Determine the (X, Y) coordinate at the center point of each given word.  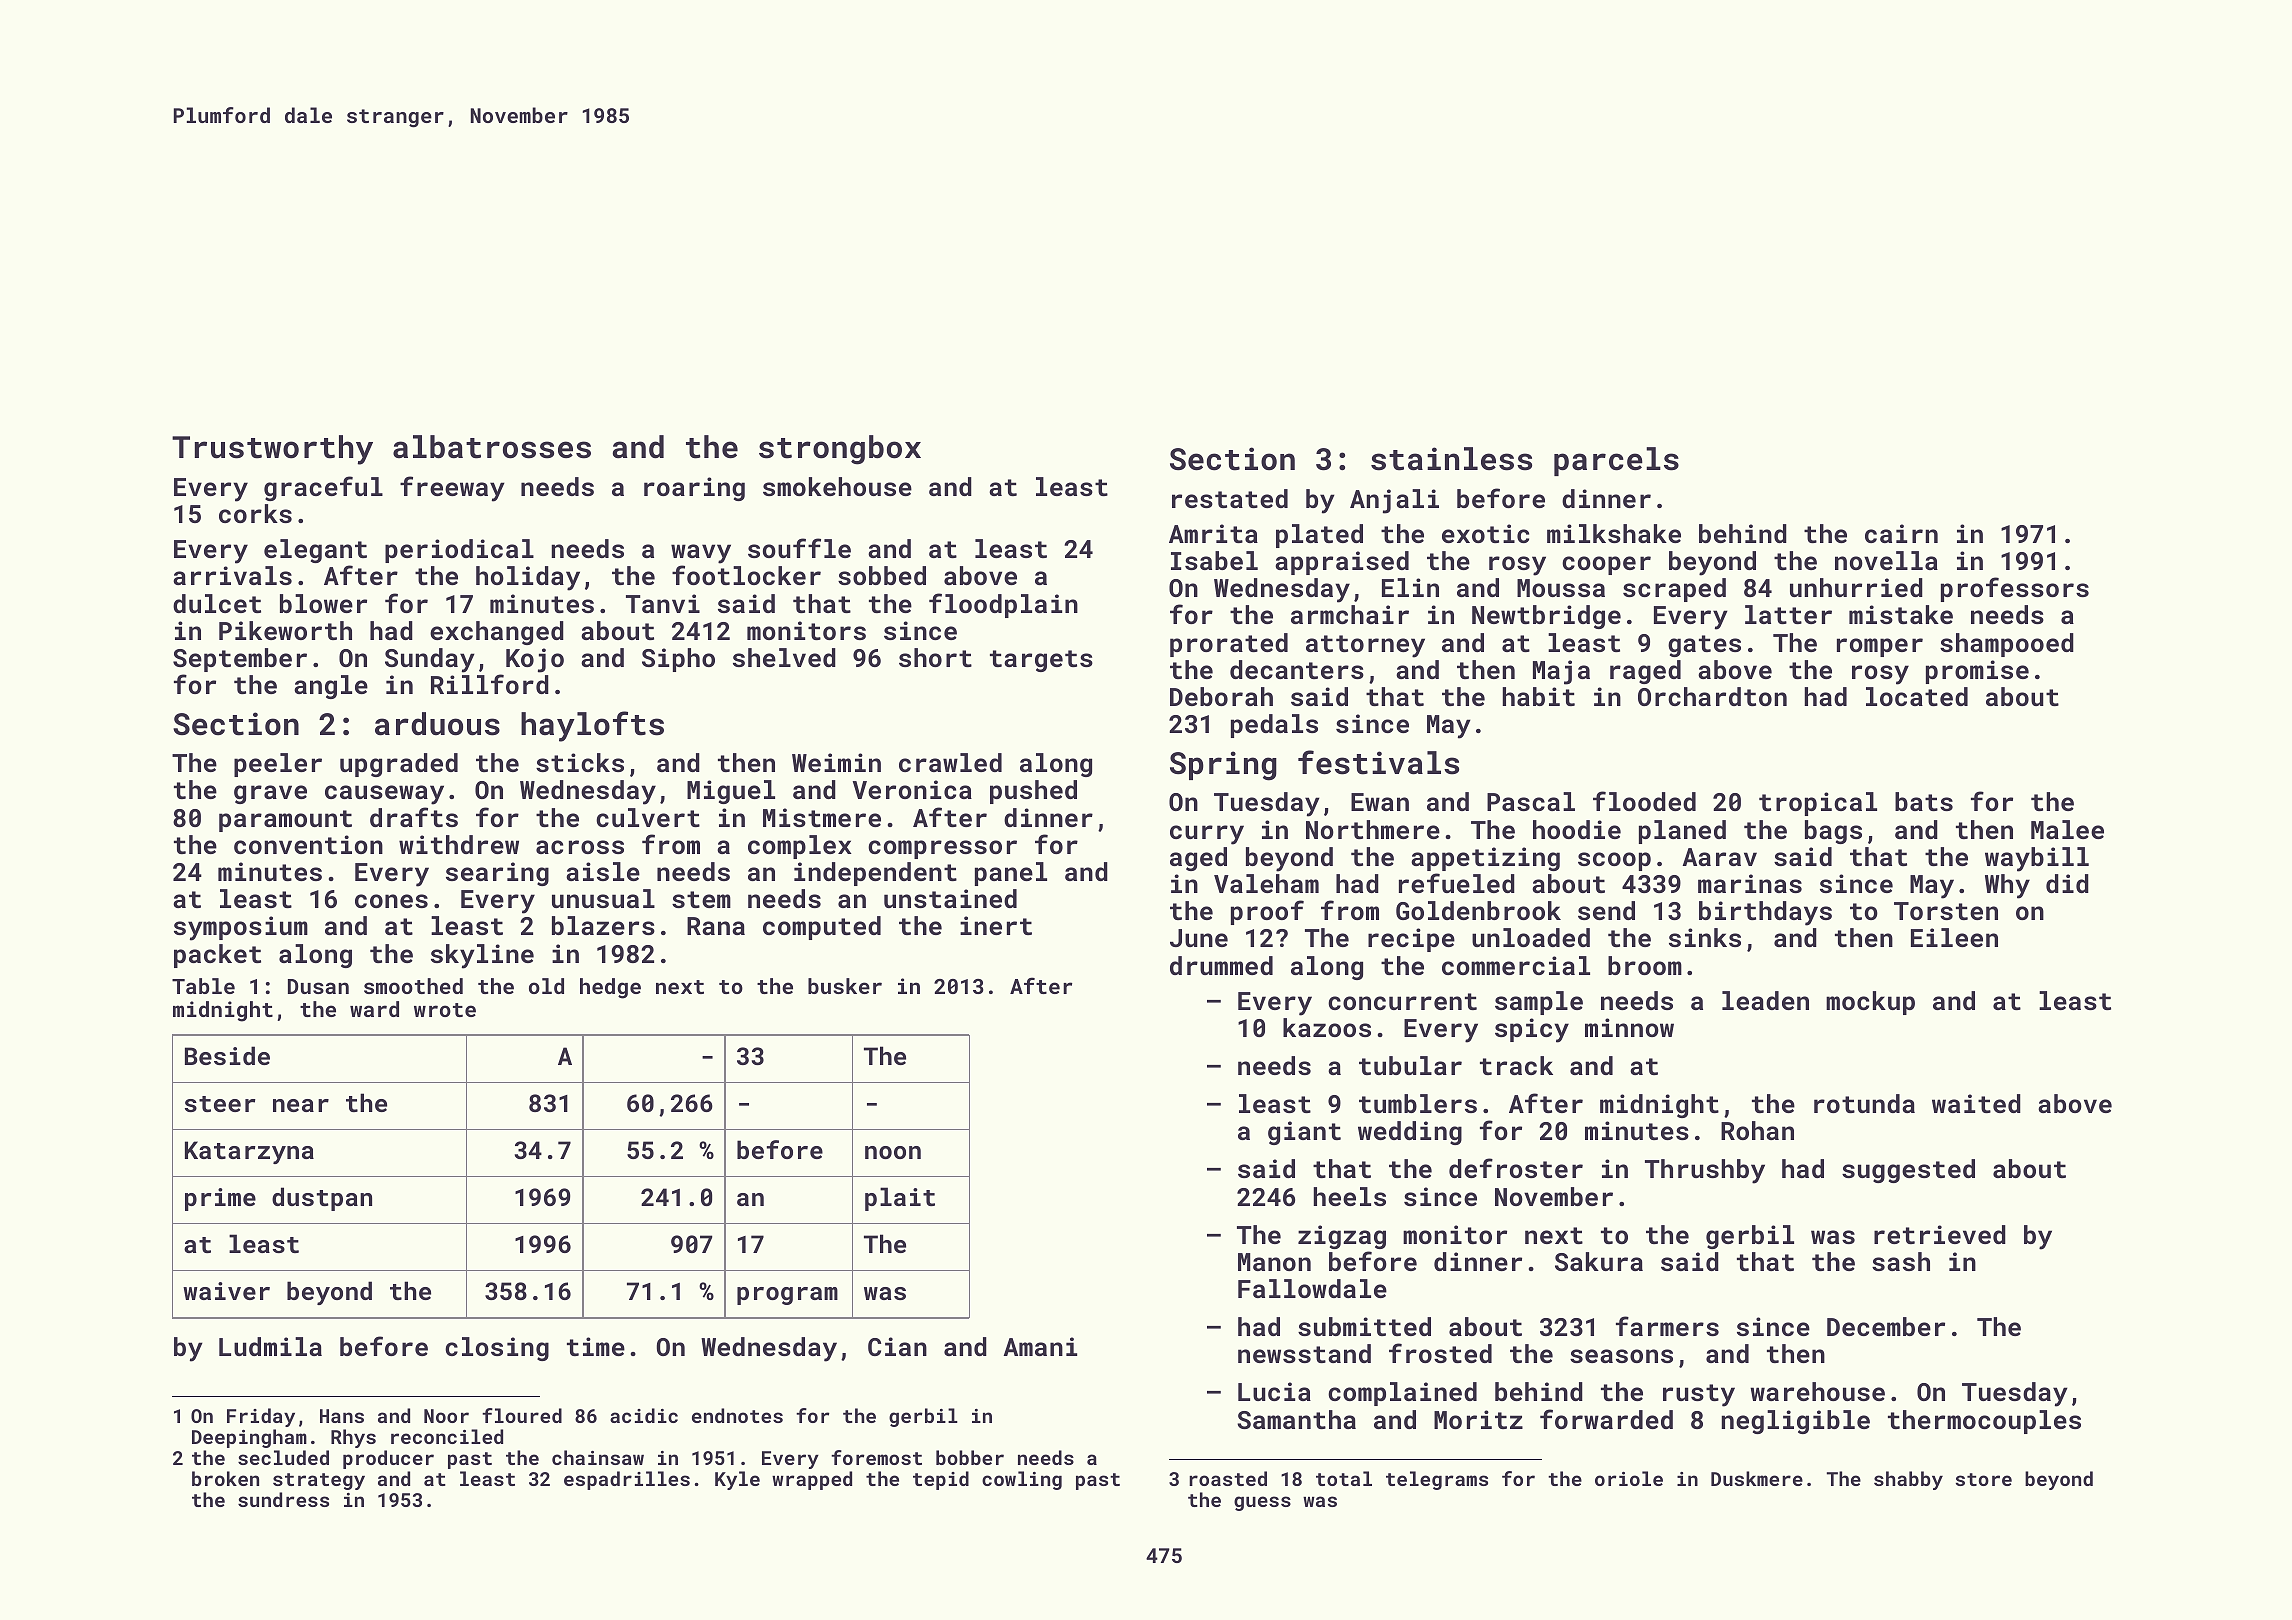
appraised (1342, 563)
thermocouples (1984, 1422)
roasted (1228, 1478)
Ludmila (270, 1346)
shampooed (2007, 645)
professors (2015, 589)
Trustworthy (272, 450)
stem (701, 899)
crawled (950, 762)
